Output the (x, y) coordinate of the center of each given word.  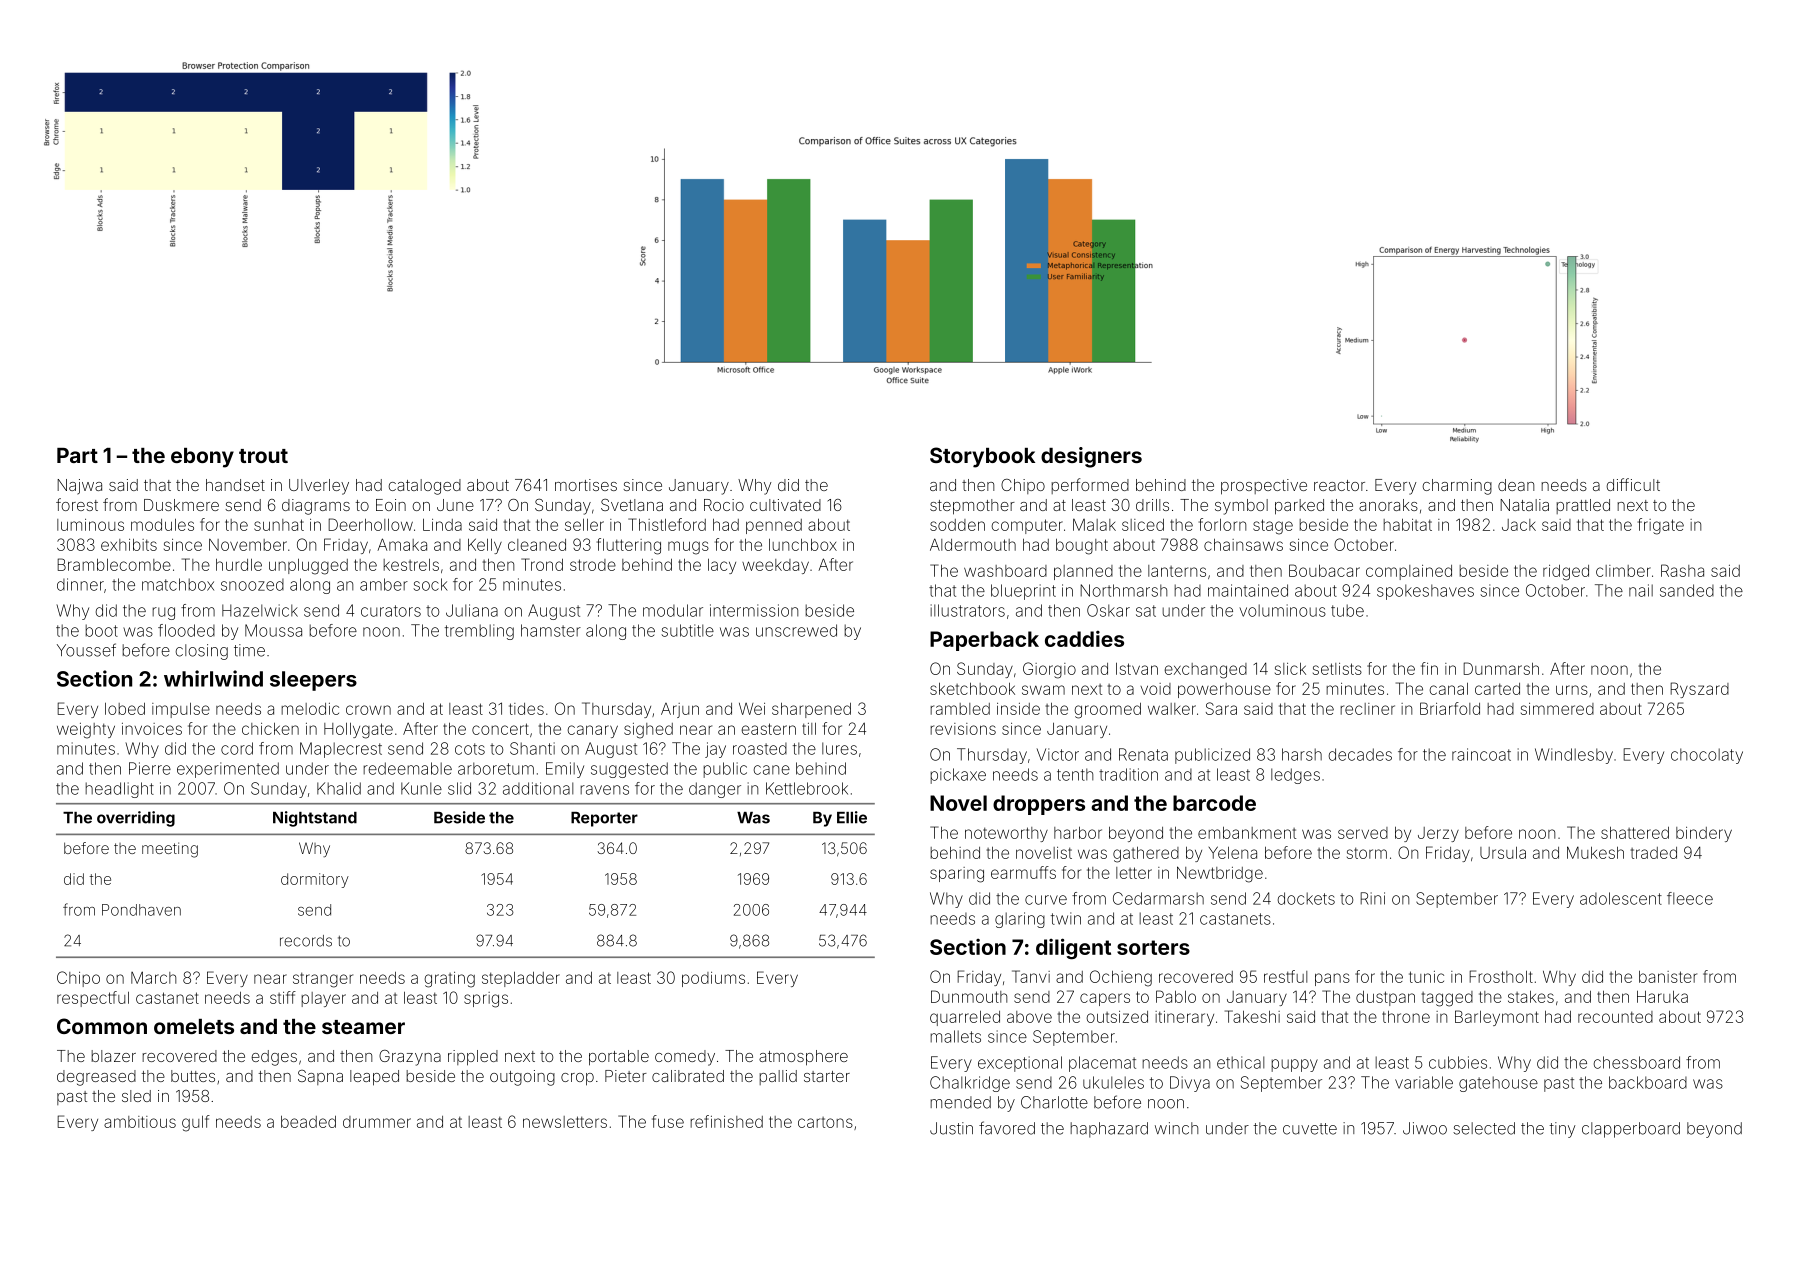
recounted (1615, 1017)
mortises (586, 485)
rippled (473, 1058)
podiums (713, 979)
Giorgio (1049, 670)
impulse (181, 710)
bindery (1704, 834)
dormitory (315, 880)
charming (1457, 487)
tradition (1128, 774)
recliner (1367, 709)
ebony (202, 458)
